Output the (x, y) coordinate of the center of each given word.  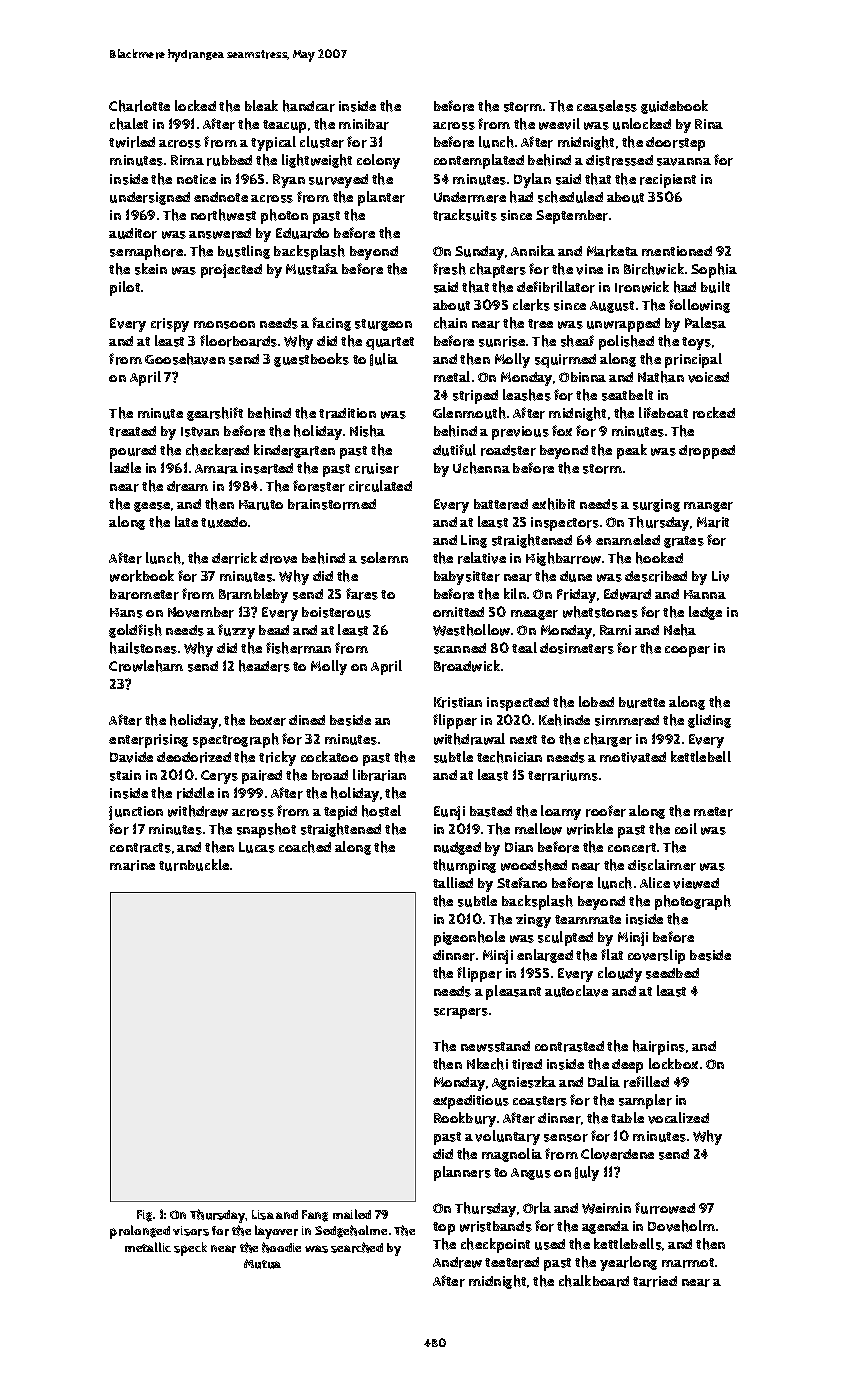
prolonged (140, 1232)
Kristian (458, 702)
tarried (655, 1281)
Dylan (532, 180)
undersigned (150, 198)
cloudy (620, 974)
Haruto (261, 505)
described (656, 576)
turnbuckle (194, 865)
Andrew (457, 1262)
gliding (709, 721)
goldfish (135, 631)
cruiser (377, 468)
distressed (619, 160)
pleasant (513, 992)
